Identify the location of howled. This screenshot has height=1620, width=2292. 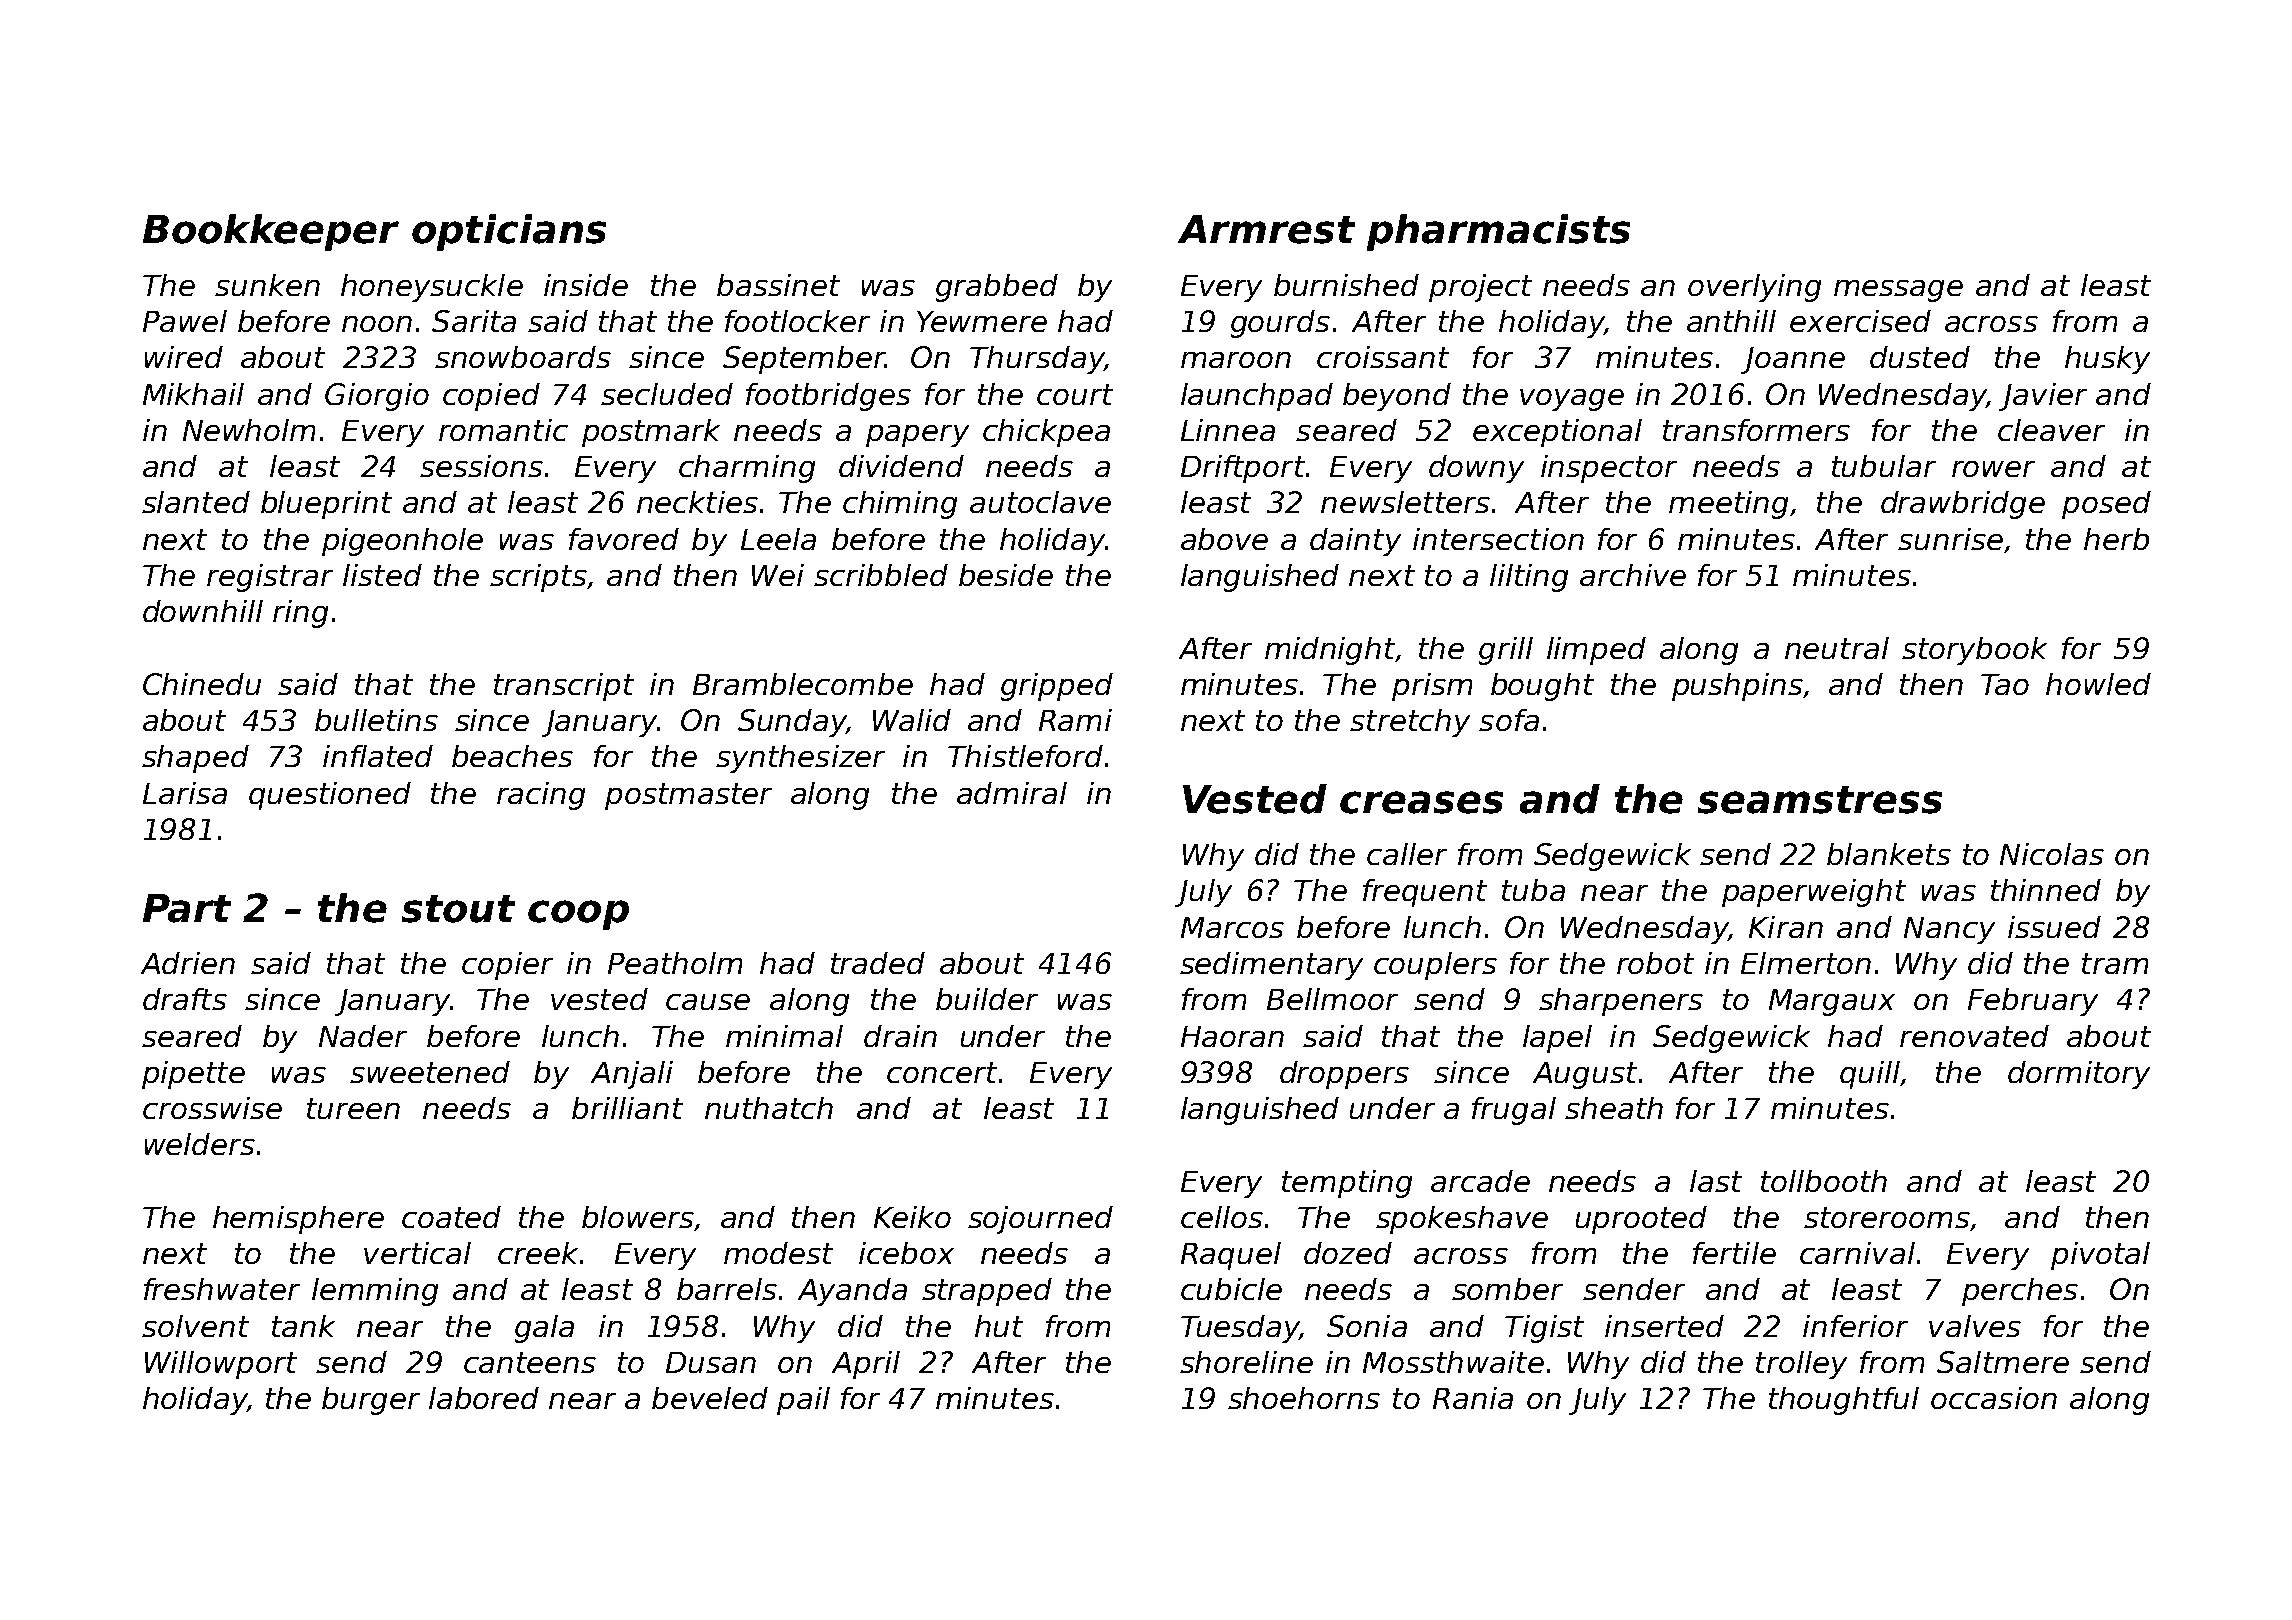
(2098, 684).
